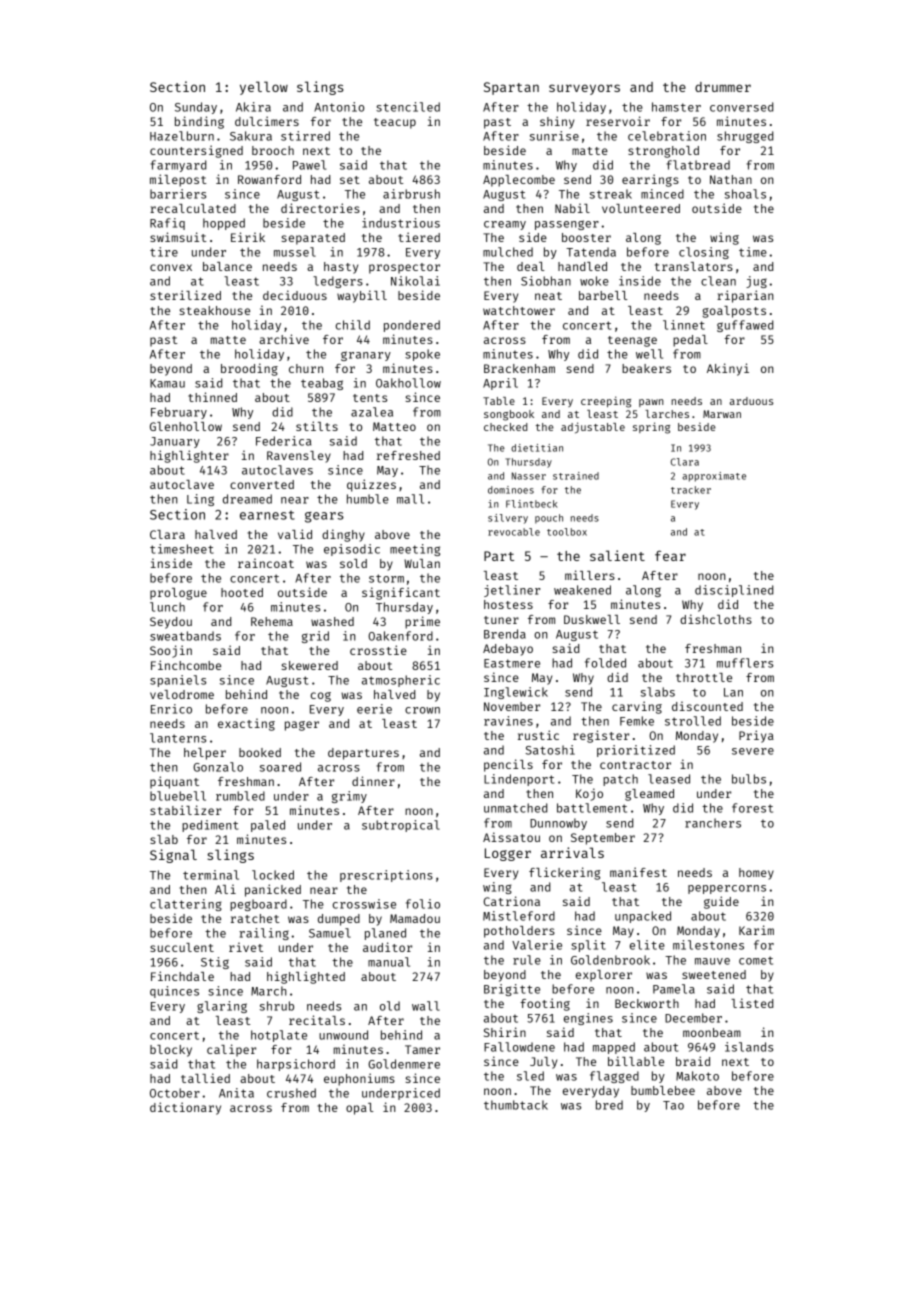 The width and height of the image is (924, 1311). I want to click on November, so click(512, 706).
